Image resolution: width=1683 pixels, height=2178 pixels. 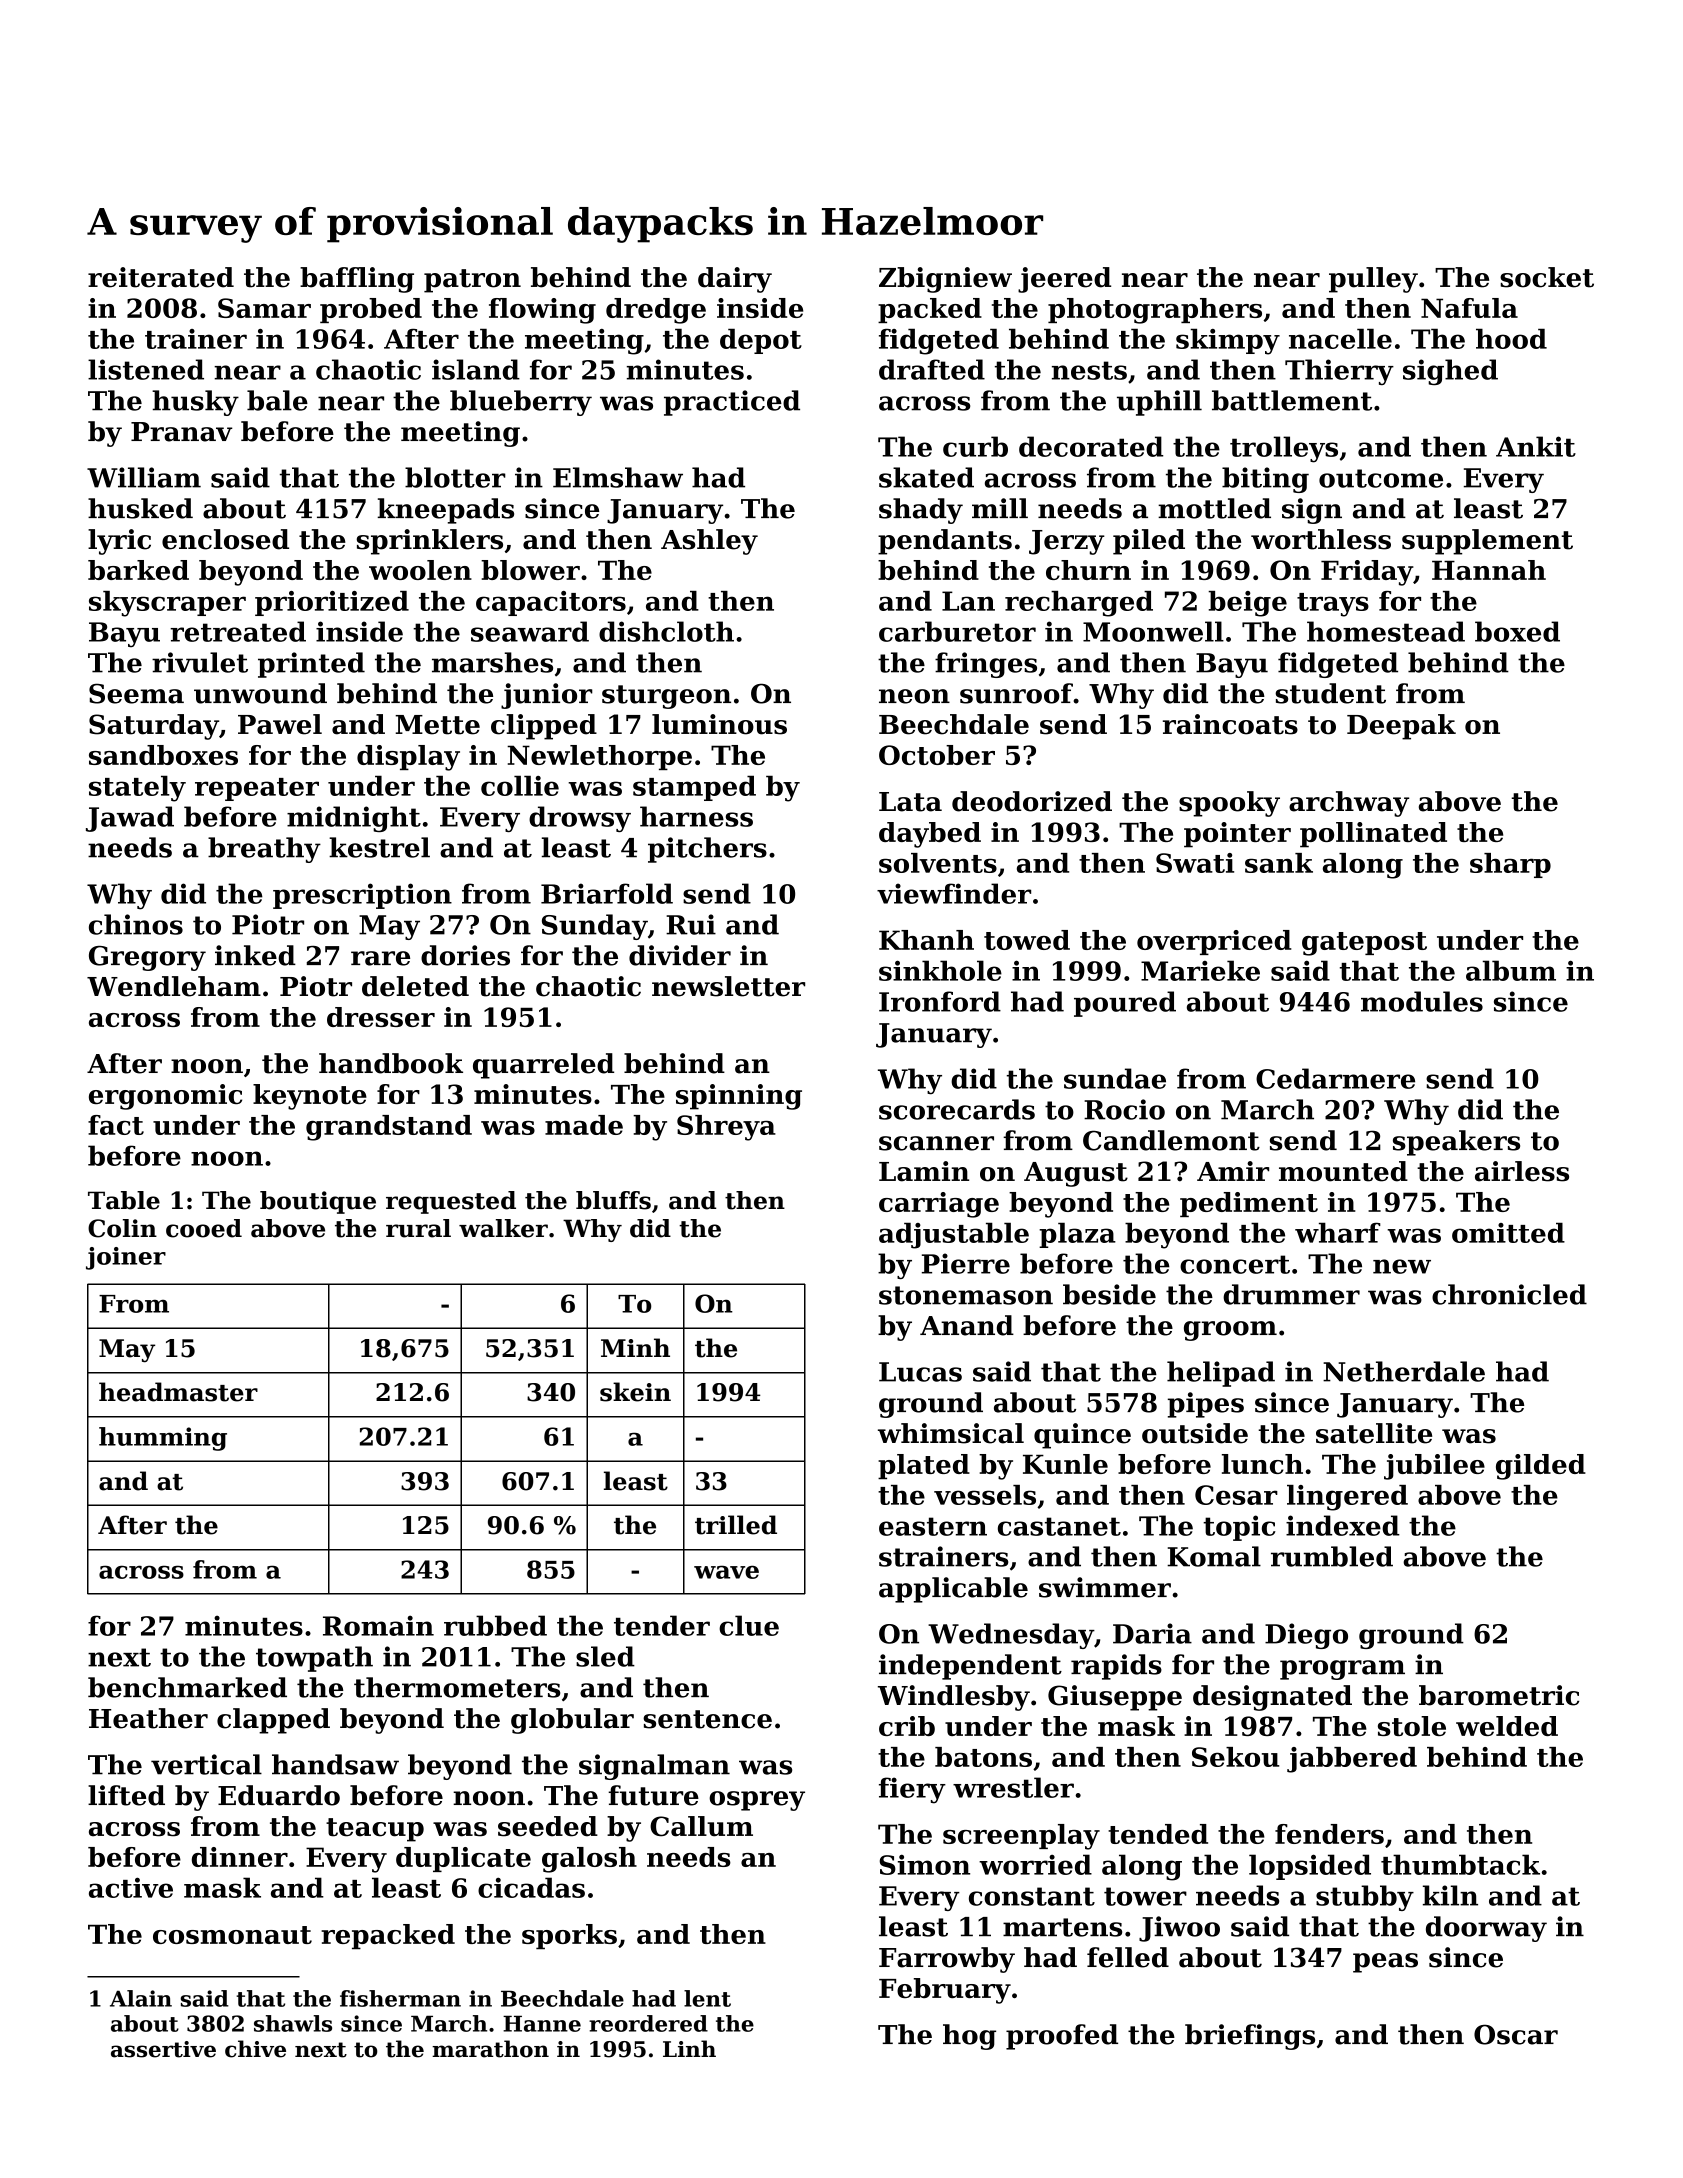 What do you see at coordinates (141, 1998) in the screenshot?
I see `Alain` at bounding box center [141, 1998].
